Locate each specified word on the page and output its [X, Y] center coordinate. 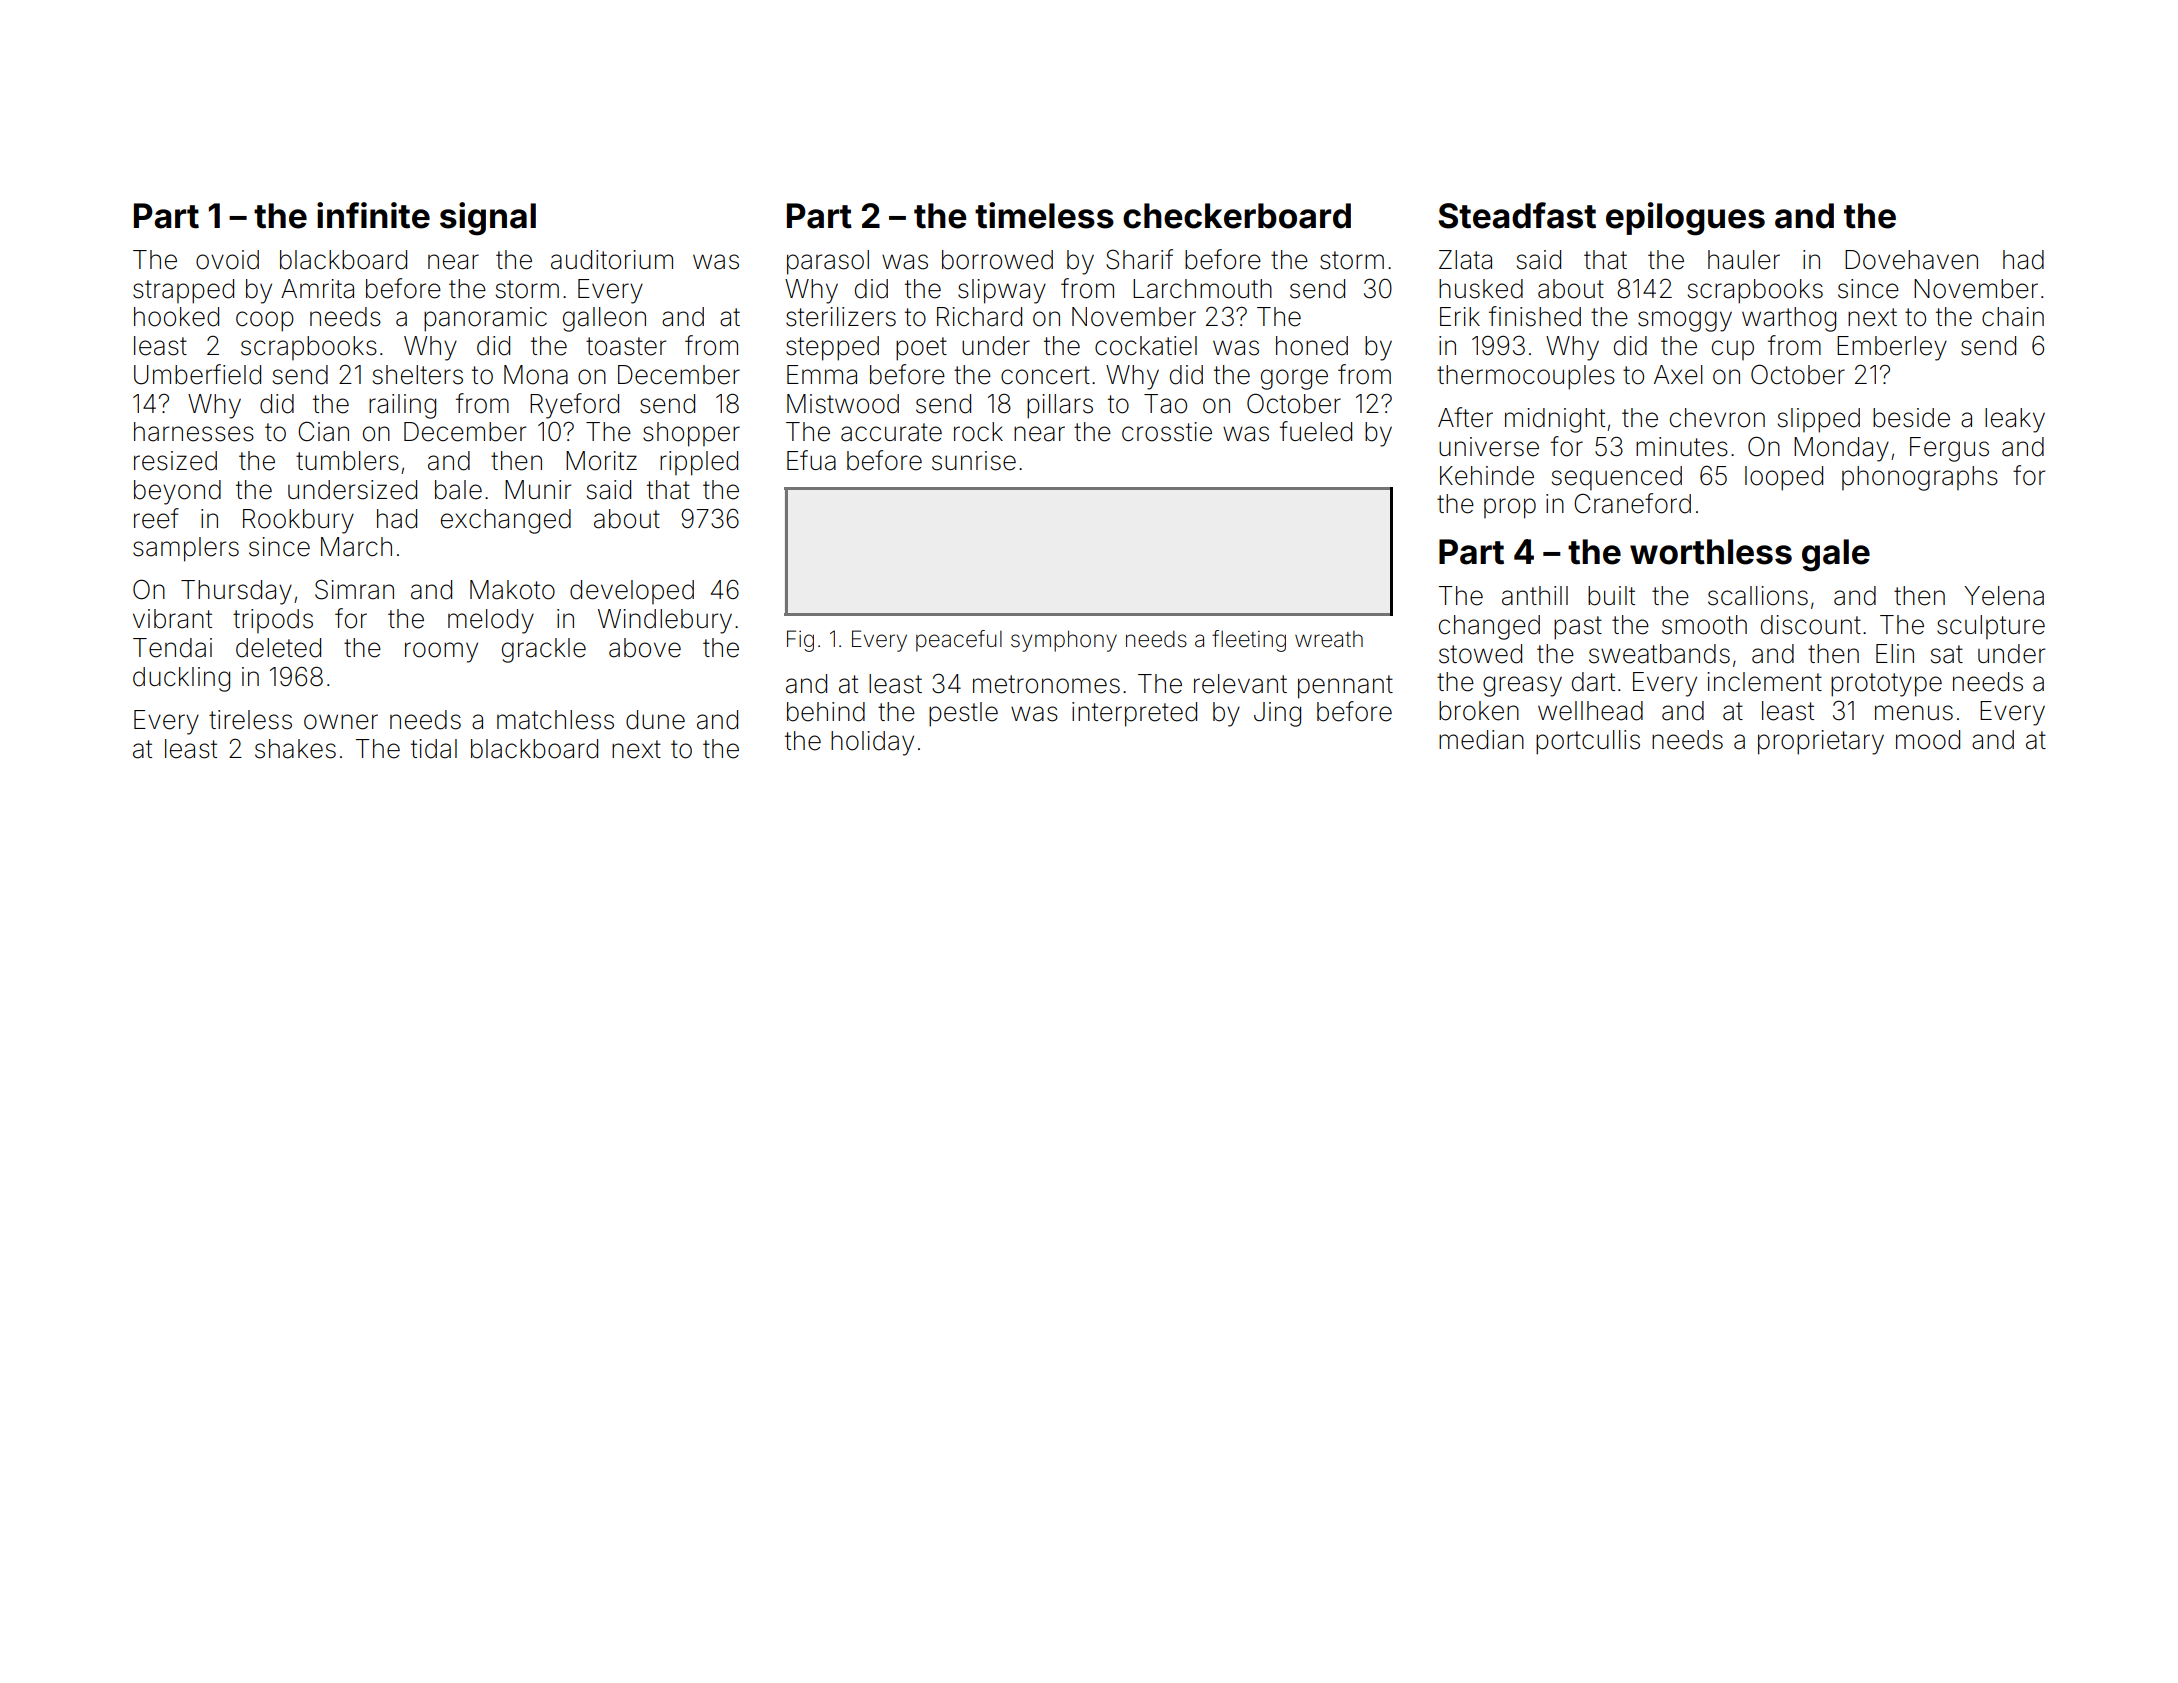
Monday [1841, 449]
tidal [434, 749]
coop [265, 321]
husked [1481, 289]
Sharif [1139, 259]
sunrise [974, 461]
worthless [1711, 552]
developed [632, 592]
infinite [373, 215]
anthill [1535, 596]
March [356, 547]
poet [921, 349]
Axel [1678, 375]
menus [1914, 713]
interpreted [1134, 714]
